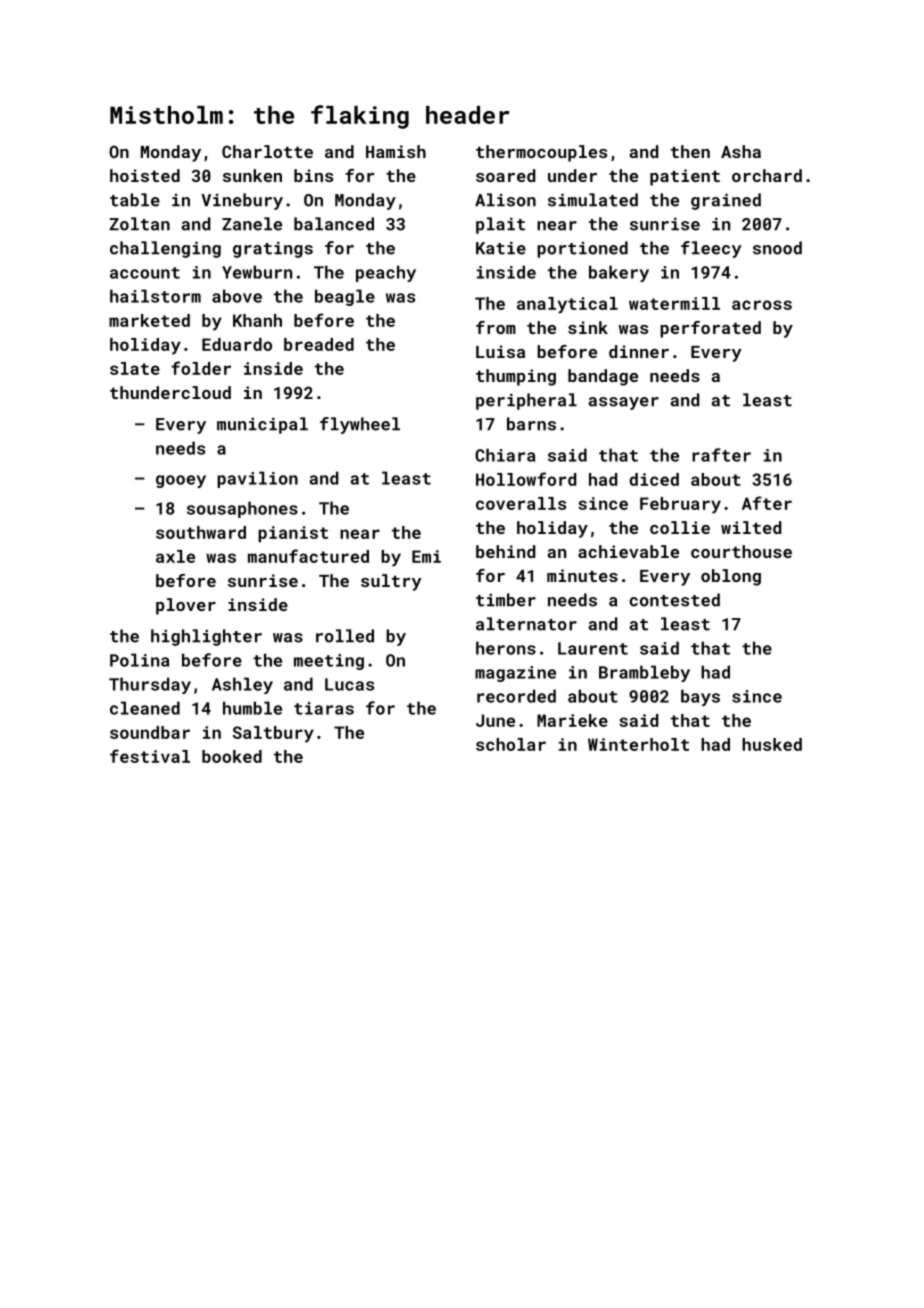 This screenshot has height=1308, width=924. Describe the element at coordinates (396, 151) in the screenshot. I see `Hamish` at that location.
